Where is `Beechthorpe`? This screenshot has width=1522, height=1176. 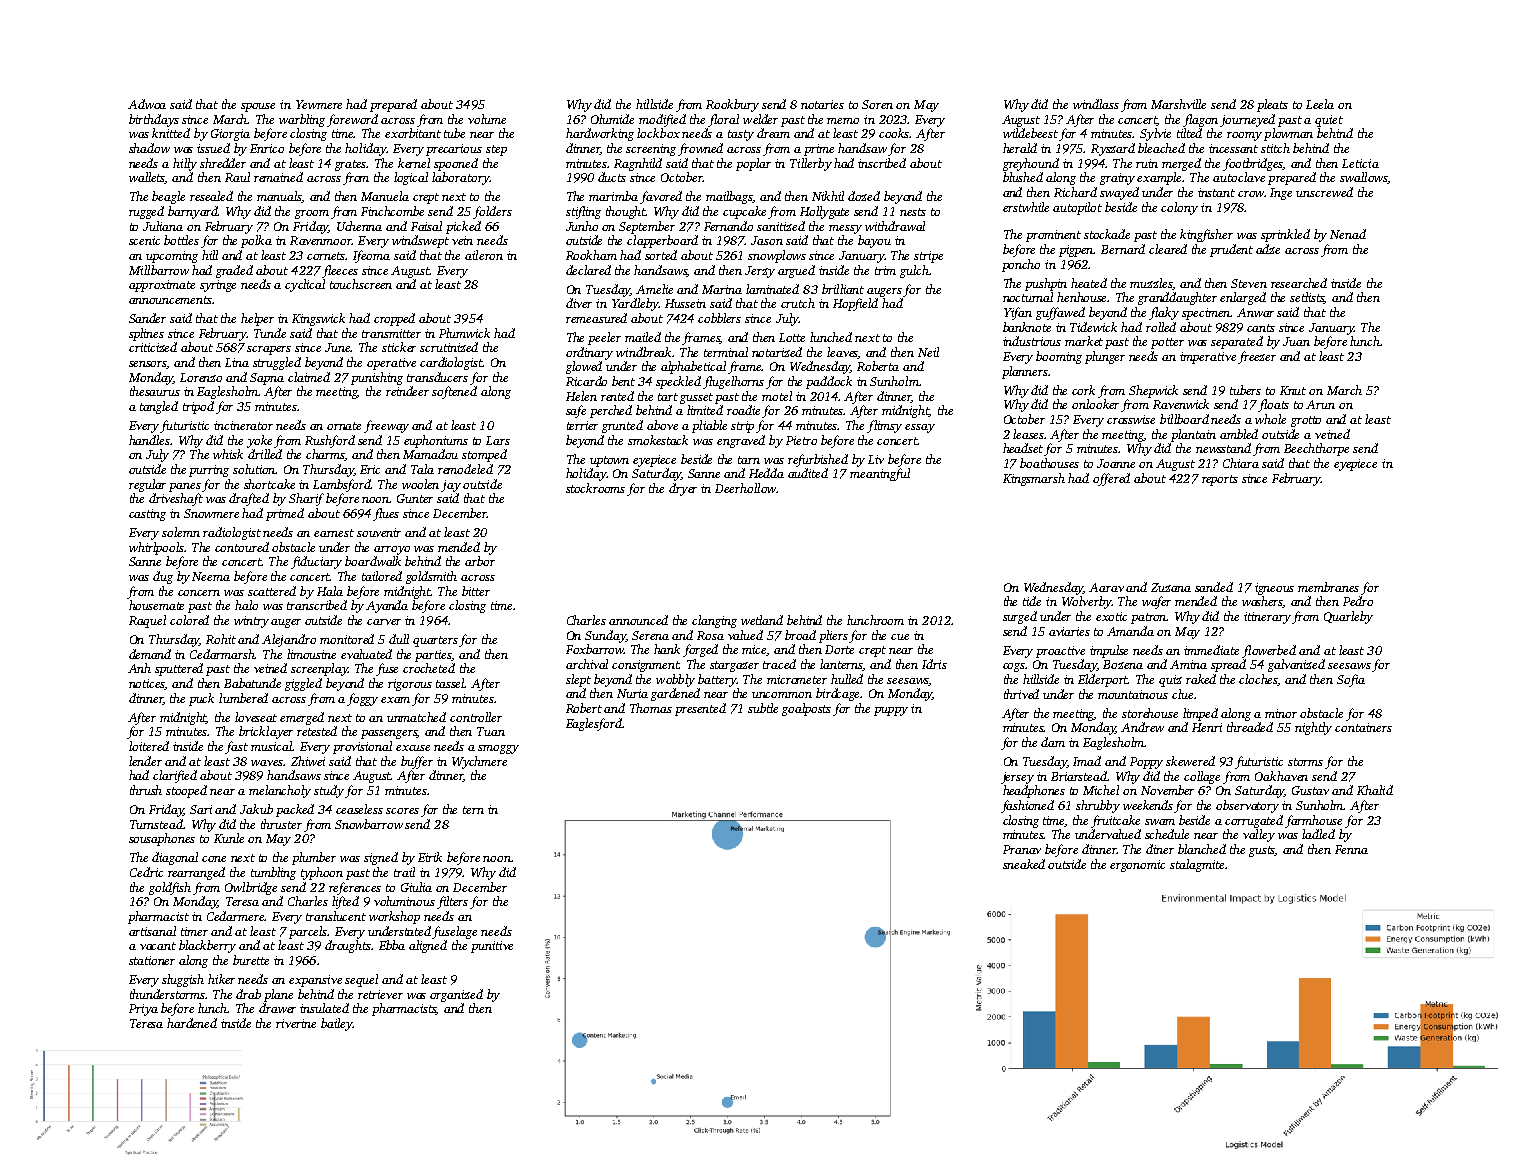 Beechthorpe is located at coordinates (1316, 449).
